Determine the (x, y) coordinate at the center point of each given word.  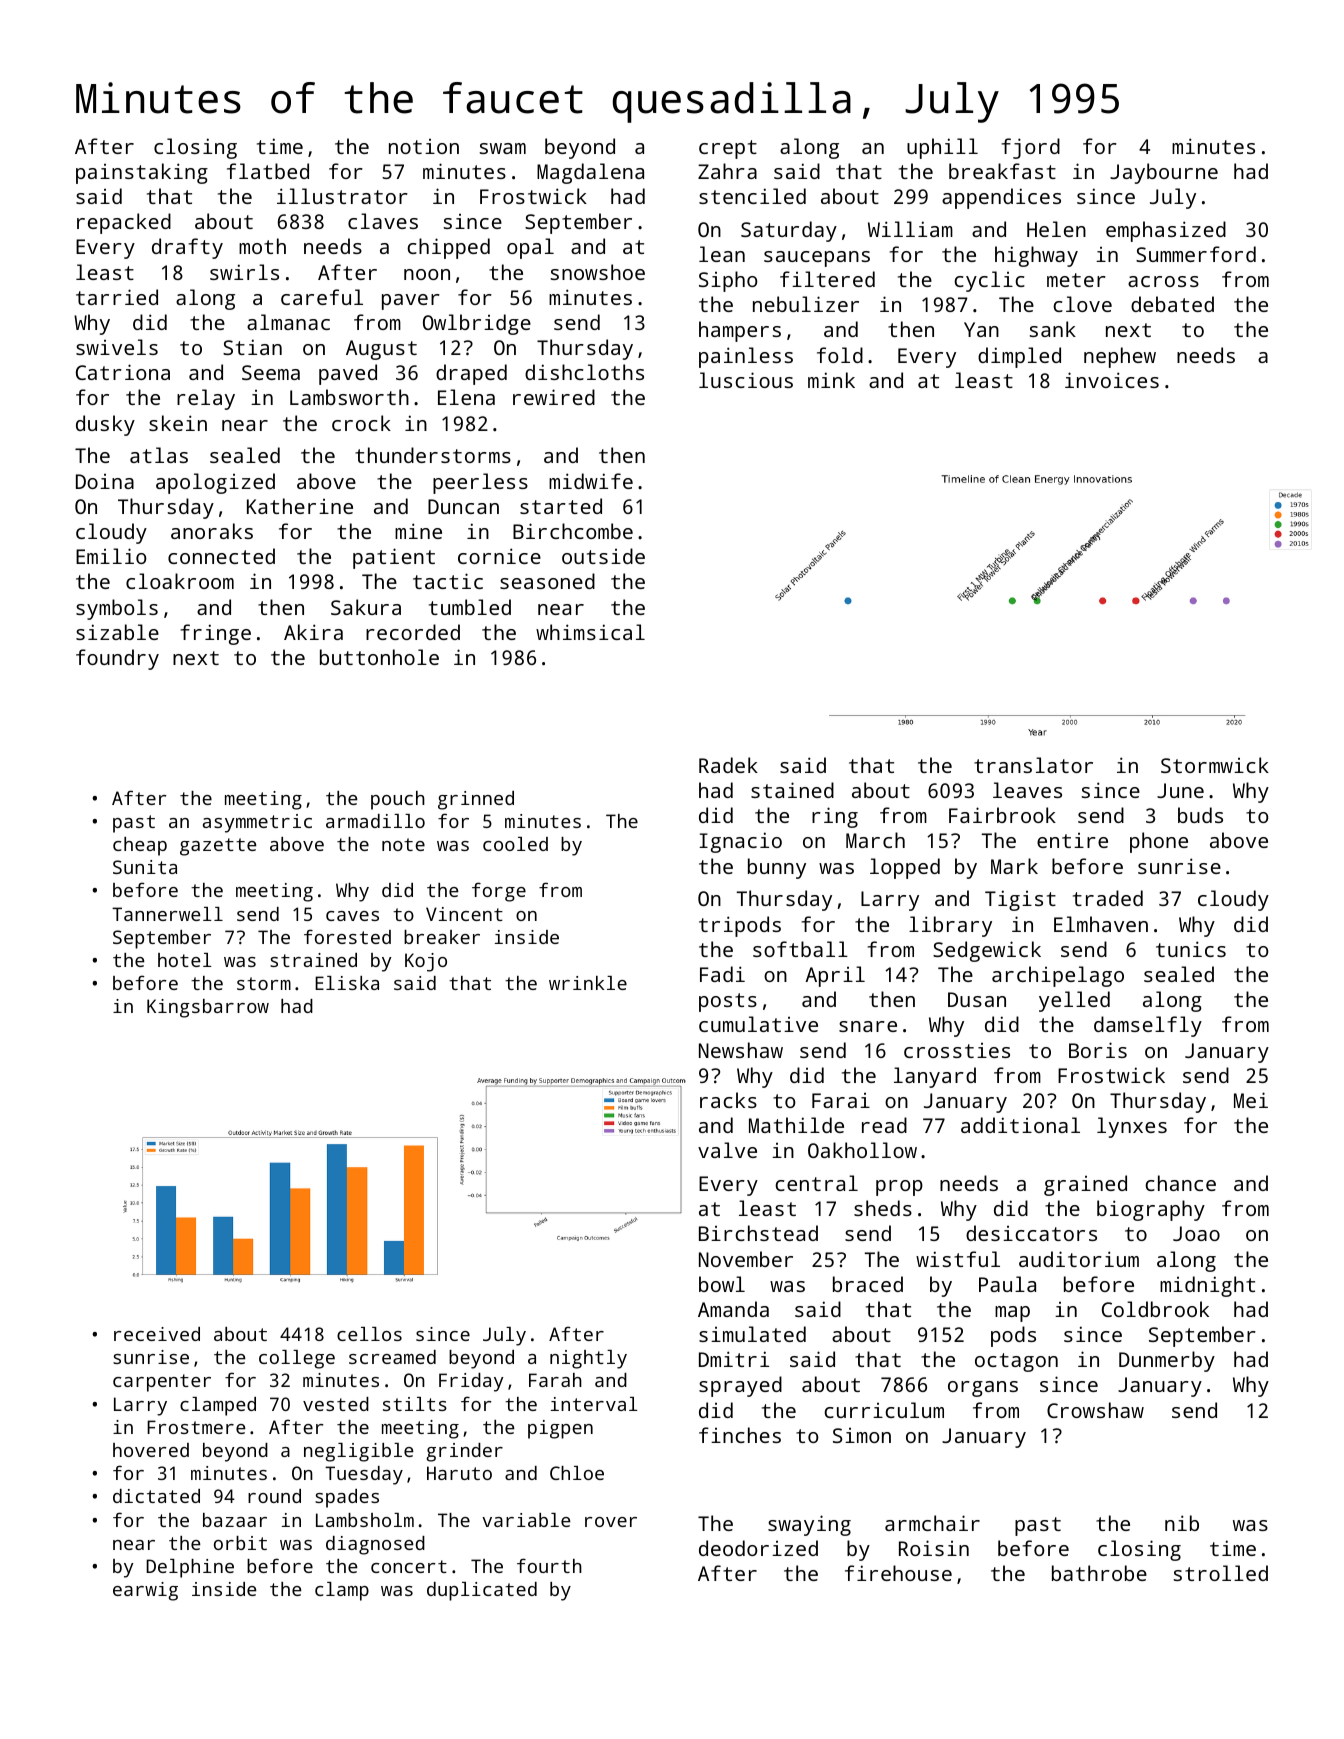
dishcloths (584, 372)
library (950, 926)
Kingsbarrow (208, 1008)
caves (352, 916)
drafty (187, 248)
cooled (515, 844)
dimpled (1019, 357)
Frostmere (196, 1427)
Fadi (722, 974)
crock (361, 423)
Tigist (1020, 900)
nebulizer (806, 304)
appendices (1001, 198)
